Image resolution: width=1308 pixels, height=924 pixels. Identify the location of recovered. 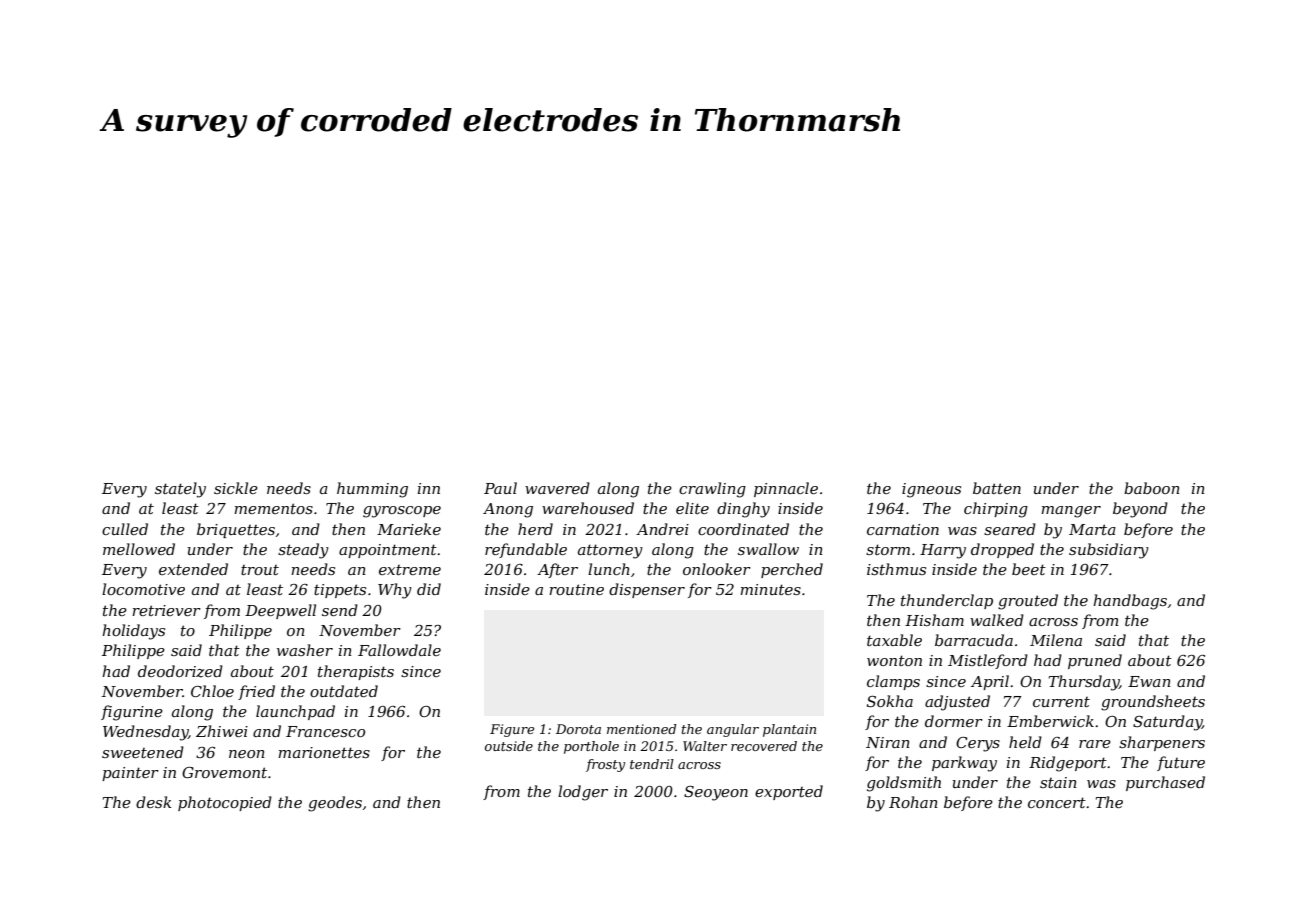
(764, 746).
